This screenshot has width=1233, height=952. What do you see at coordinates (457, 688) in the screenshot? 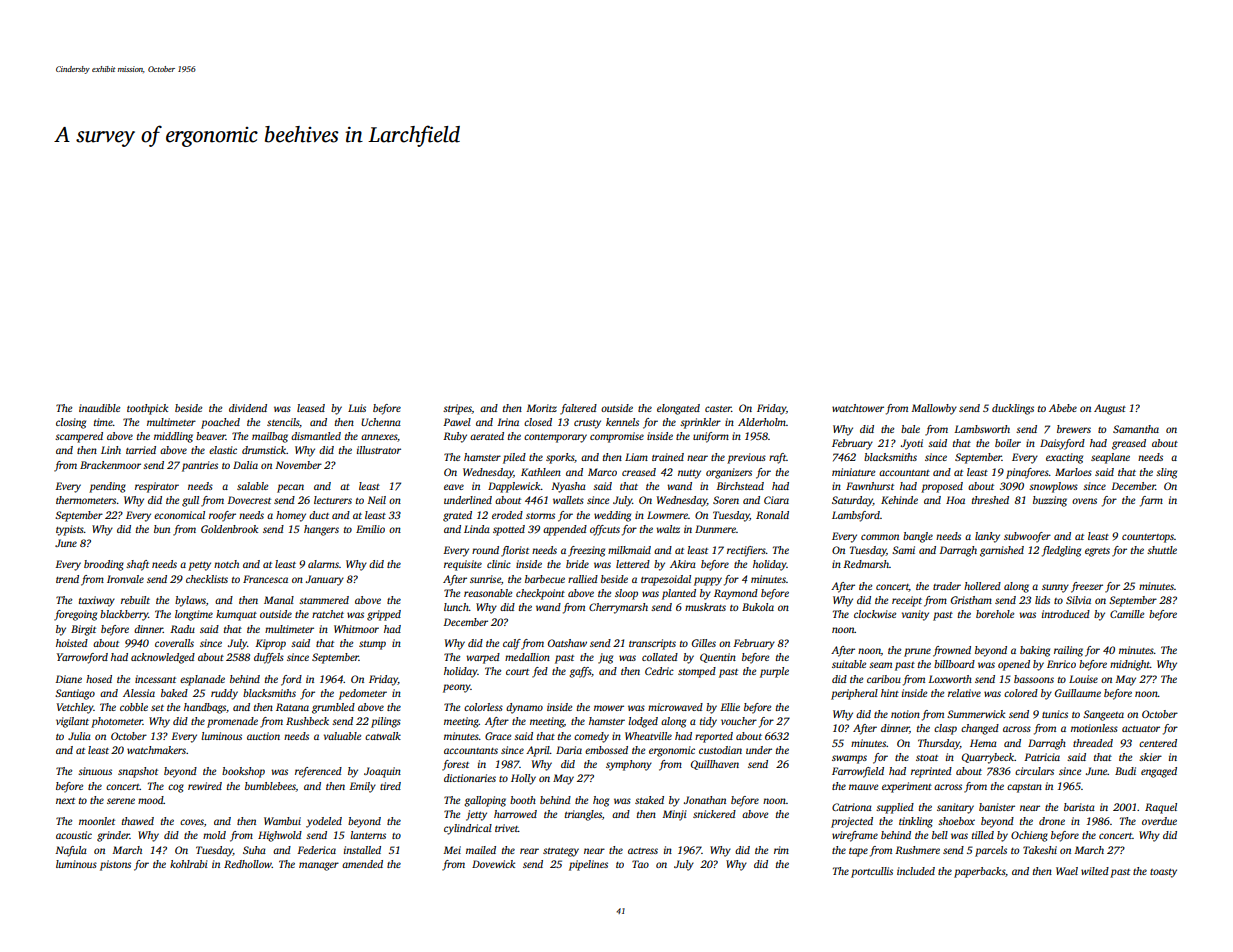
I see `peony` at bounding box center [457, 688].
